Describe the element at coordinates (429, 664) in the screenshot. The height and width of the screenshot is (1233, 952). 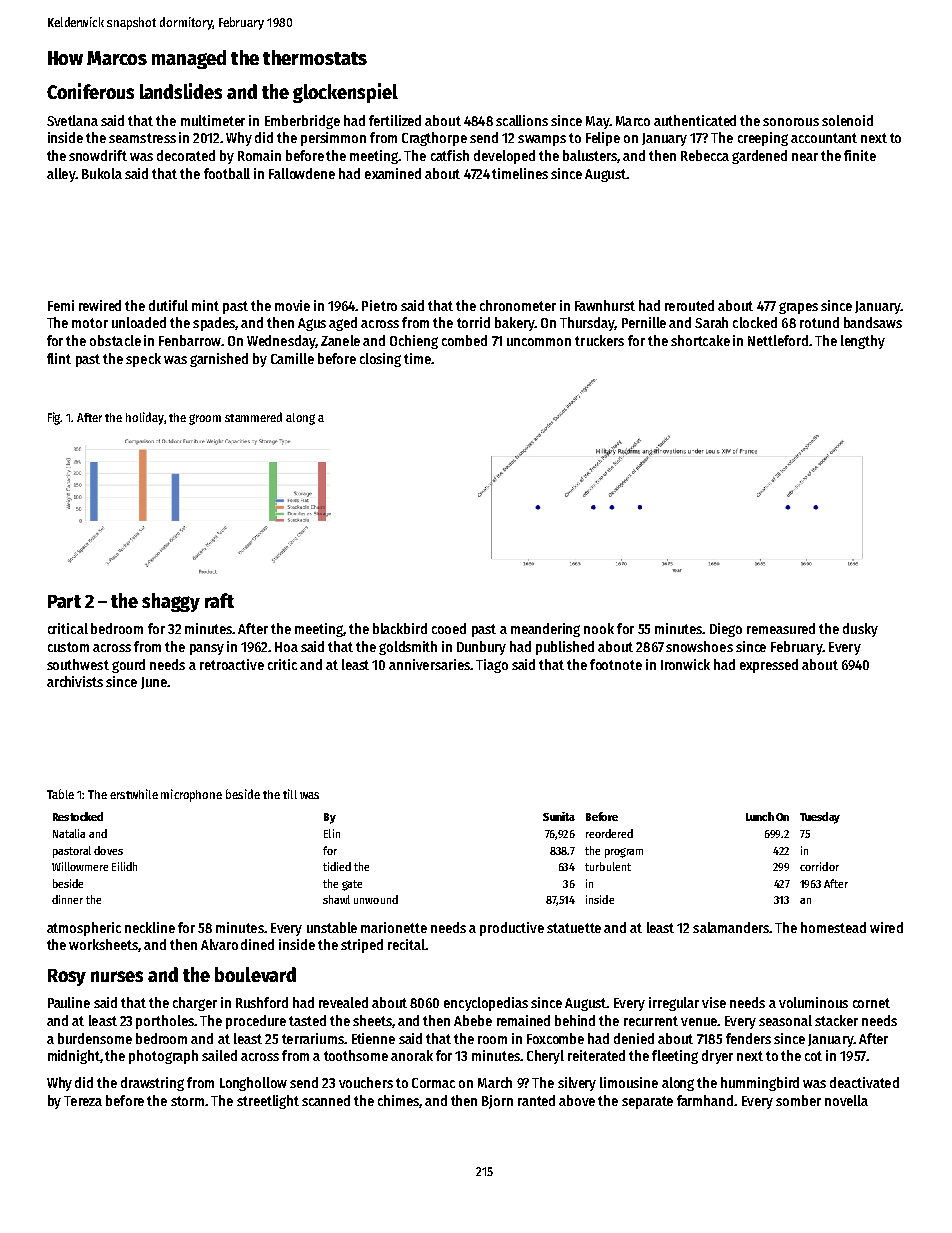
I see `anniversaries` at that location.
